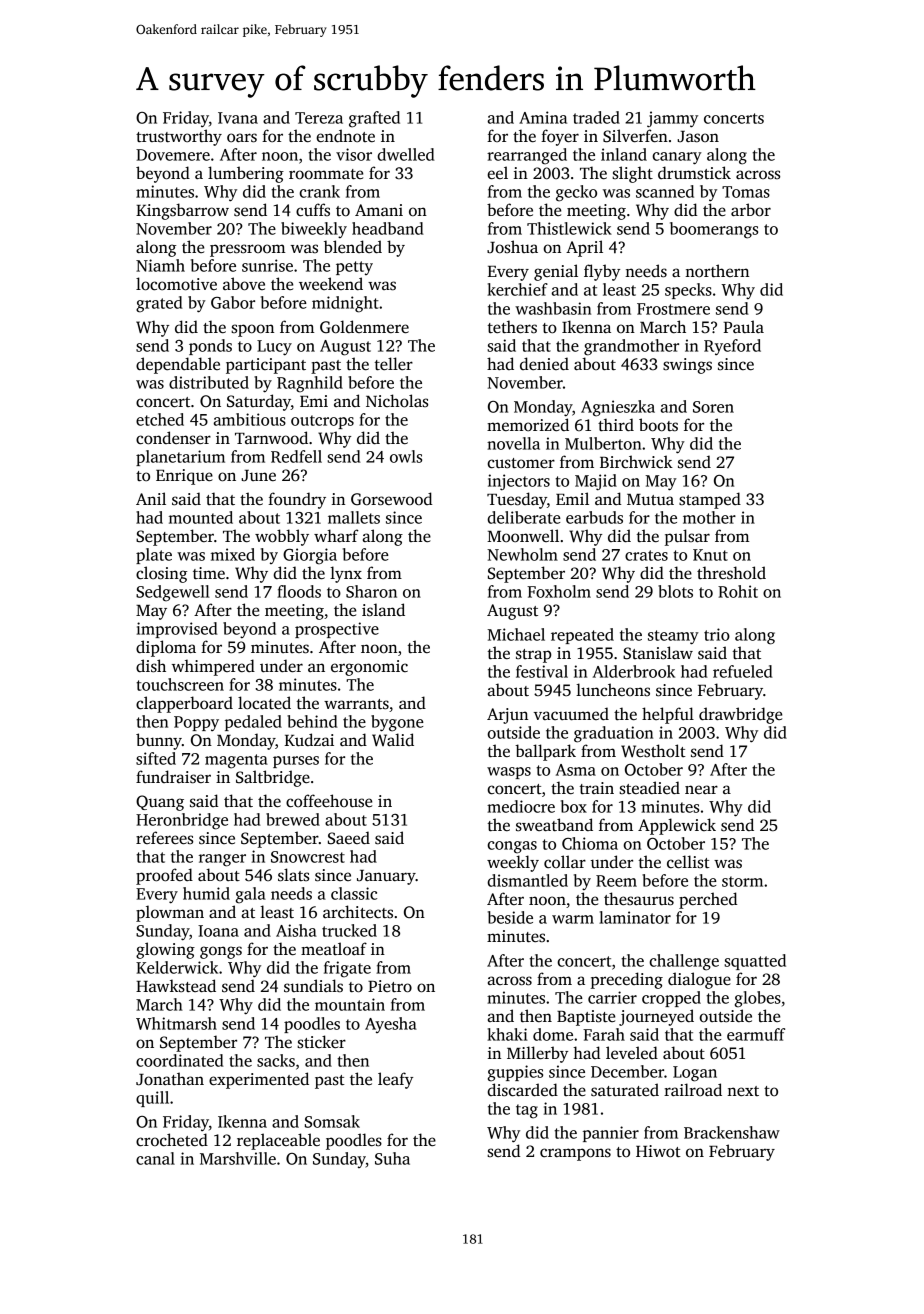 The height and width of the screenshot is (1314, 924). Describe the element at coordinates (684, 962) in the screenshot. I see `challenge` at that location.
